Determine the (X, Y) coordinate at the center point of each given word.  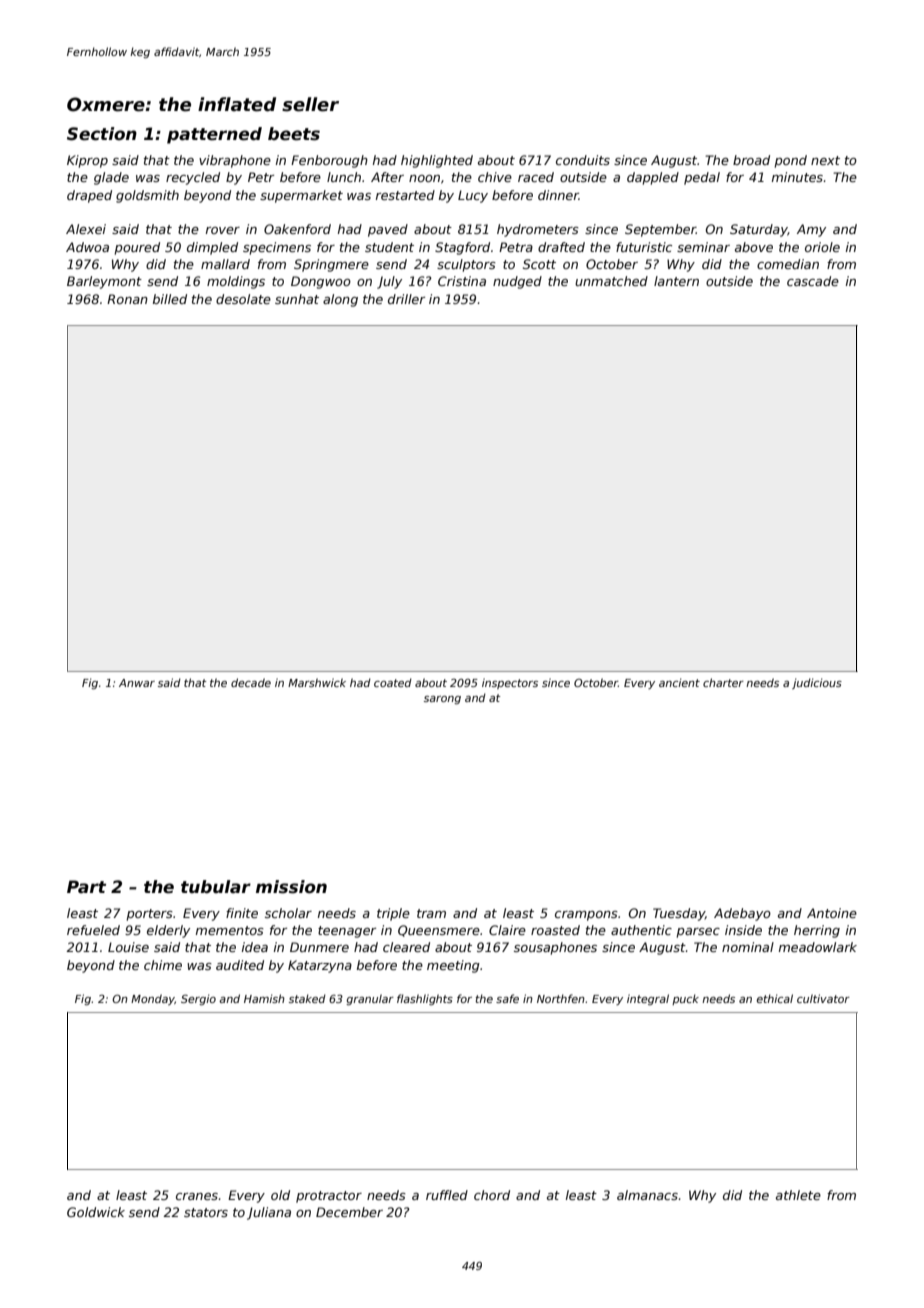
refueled (93, 930)
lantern (676, 281)
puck (685, 999)
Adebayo (742, 914)
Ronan (127, 299)
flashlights (425, 999)
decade (251, 682)
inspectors (510, 683)
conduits (583, 160)
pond (791, 161)
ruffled (447, 1195)
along (340, 300)
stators (206, 1212)
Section (102, 134)
